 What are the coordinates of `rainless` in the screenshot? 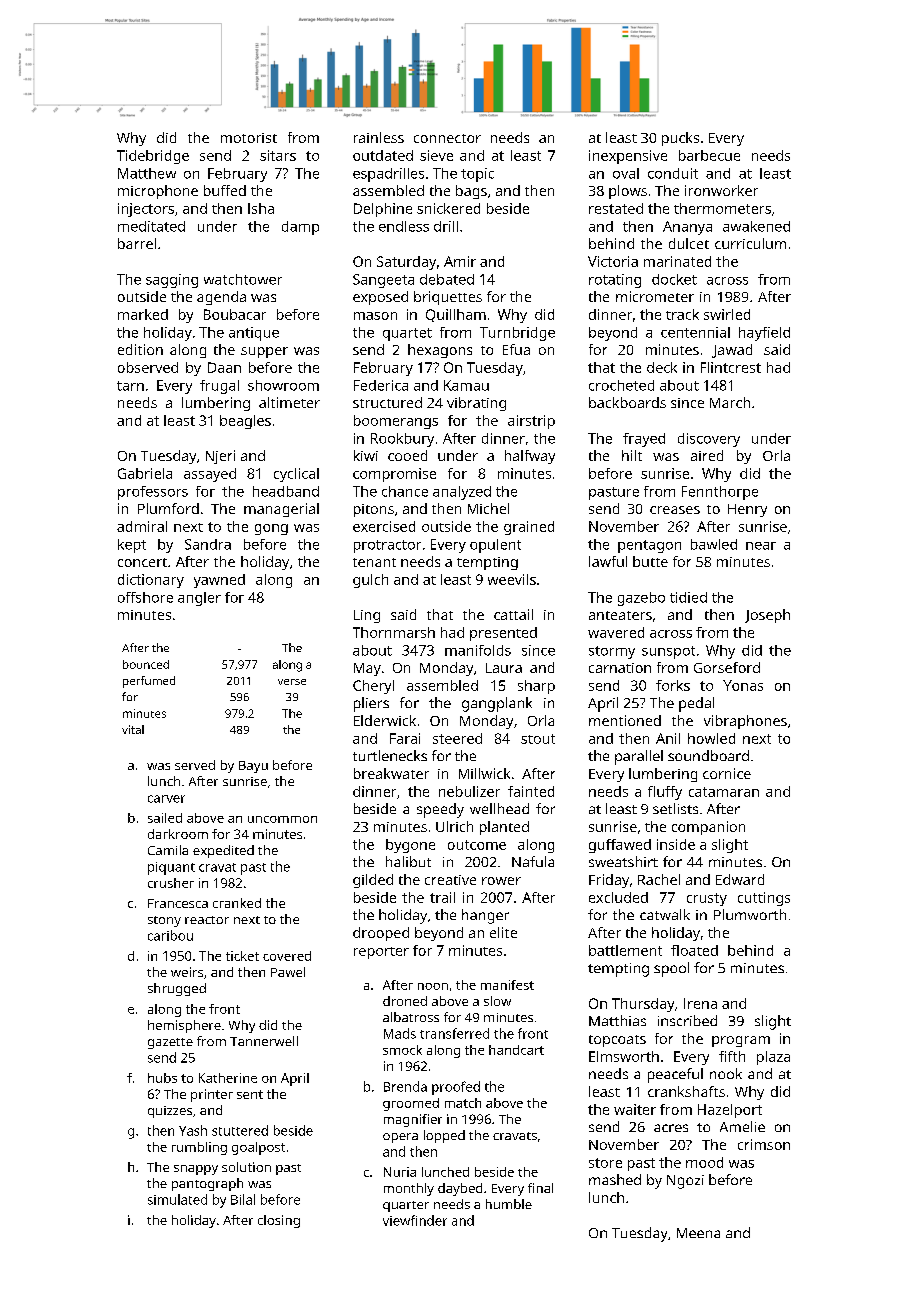 It's located at (379, 137).
